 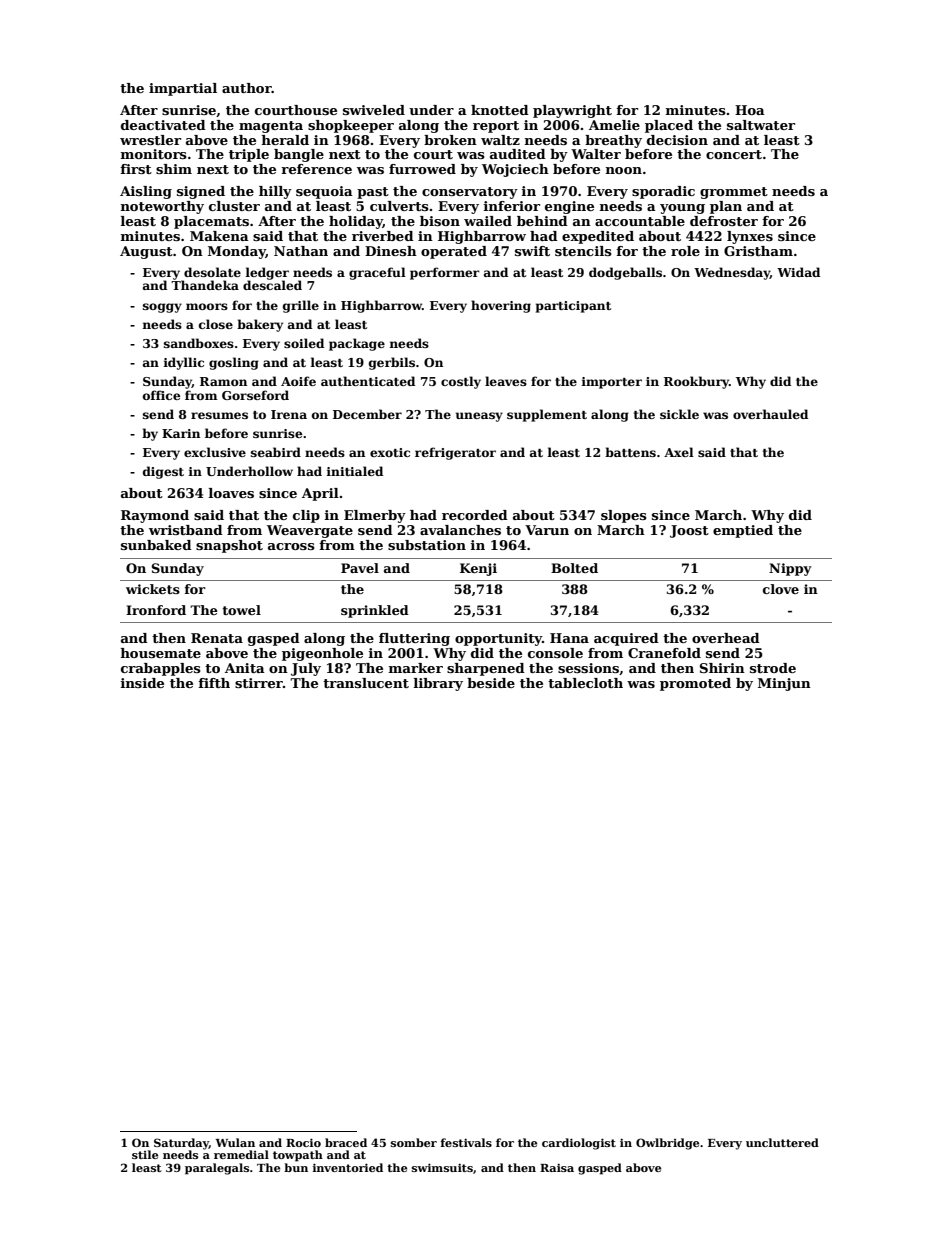 What do you see at coordinates (183, 89) in the document?
I see `impartial` at bounding box center [183, 89].
